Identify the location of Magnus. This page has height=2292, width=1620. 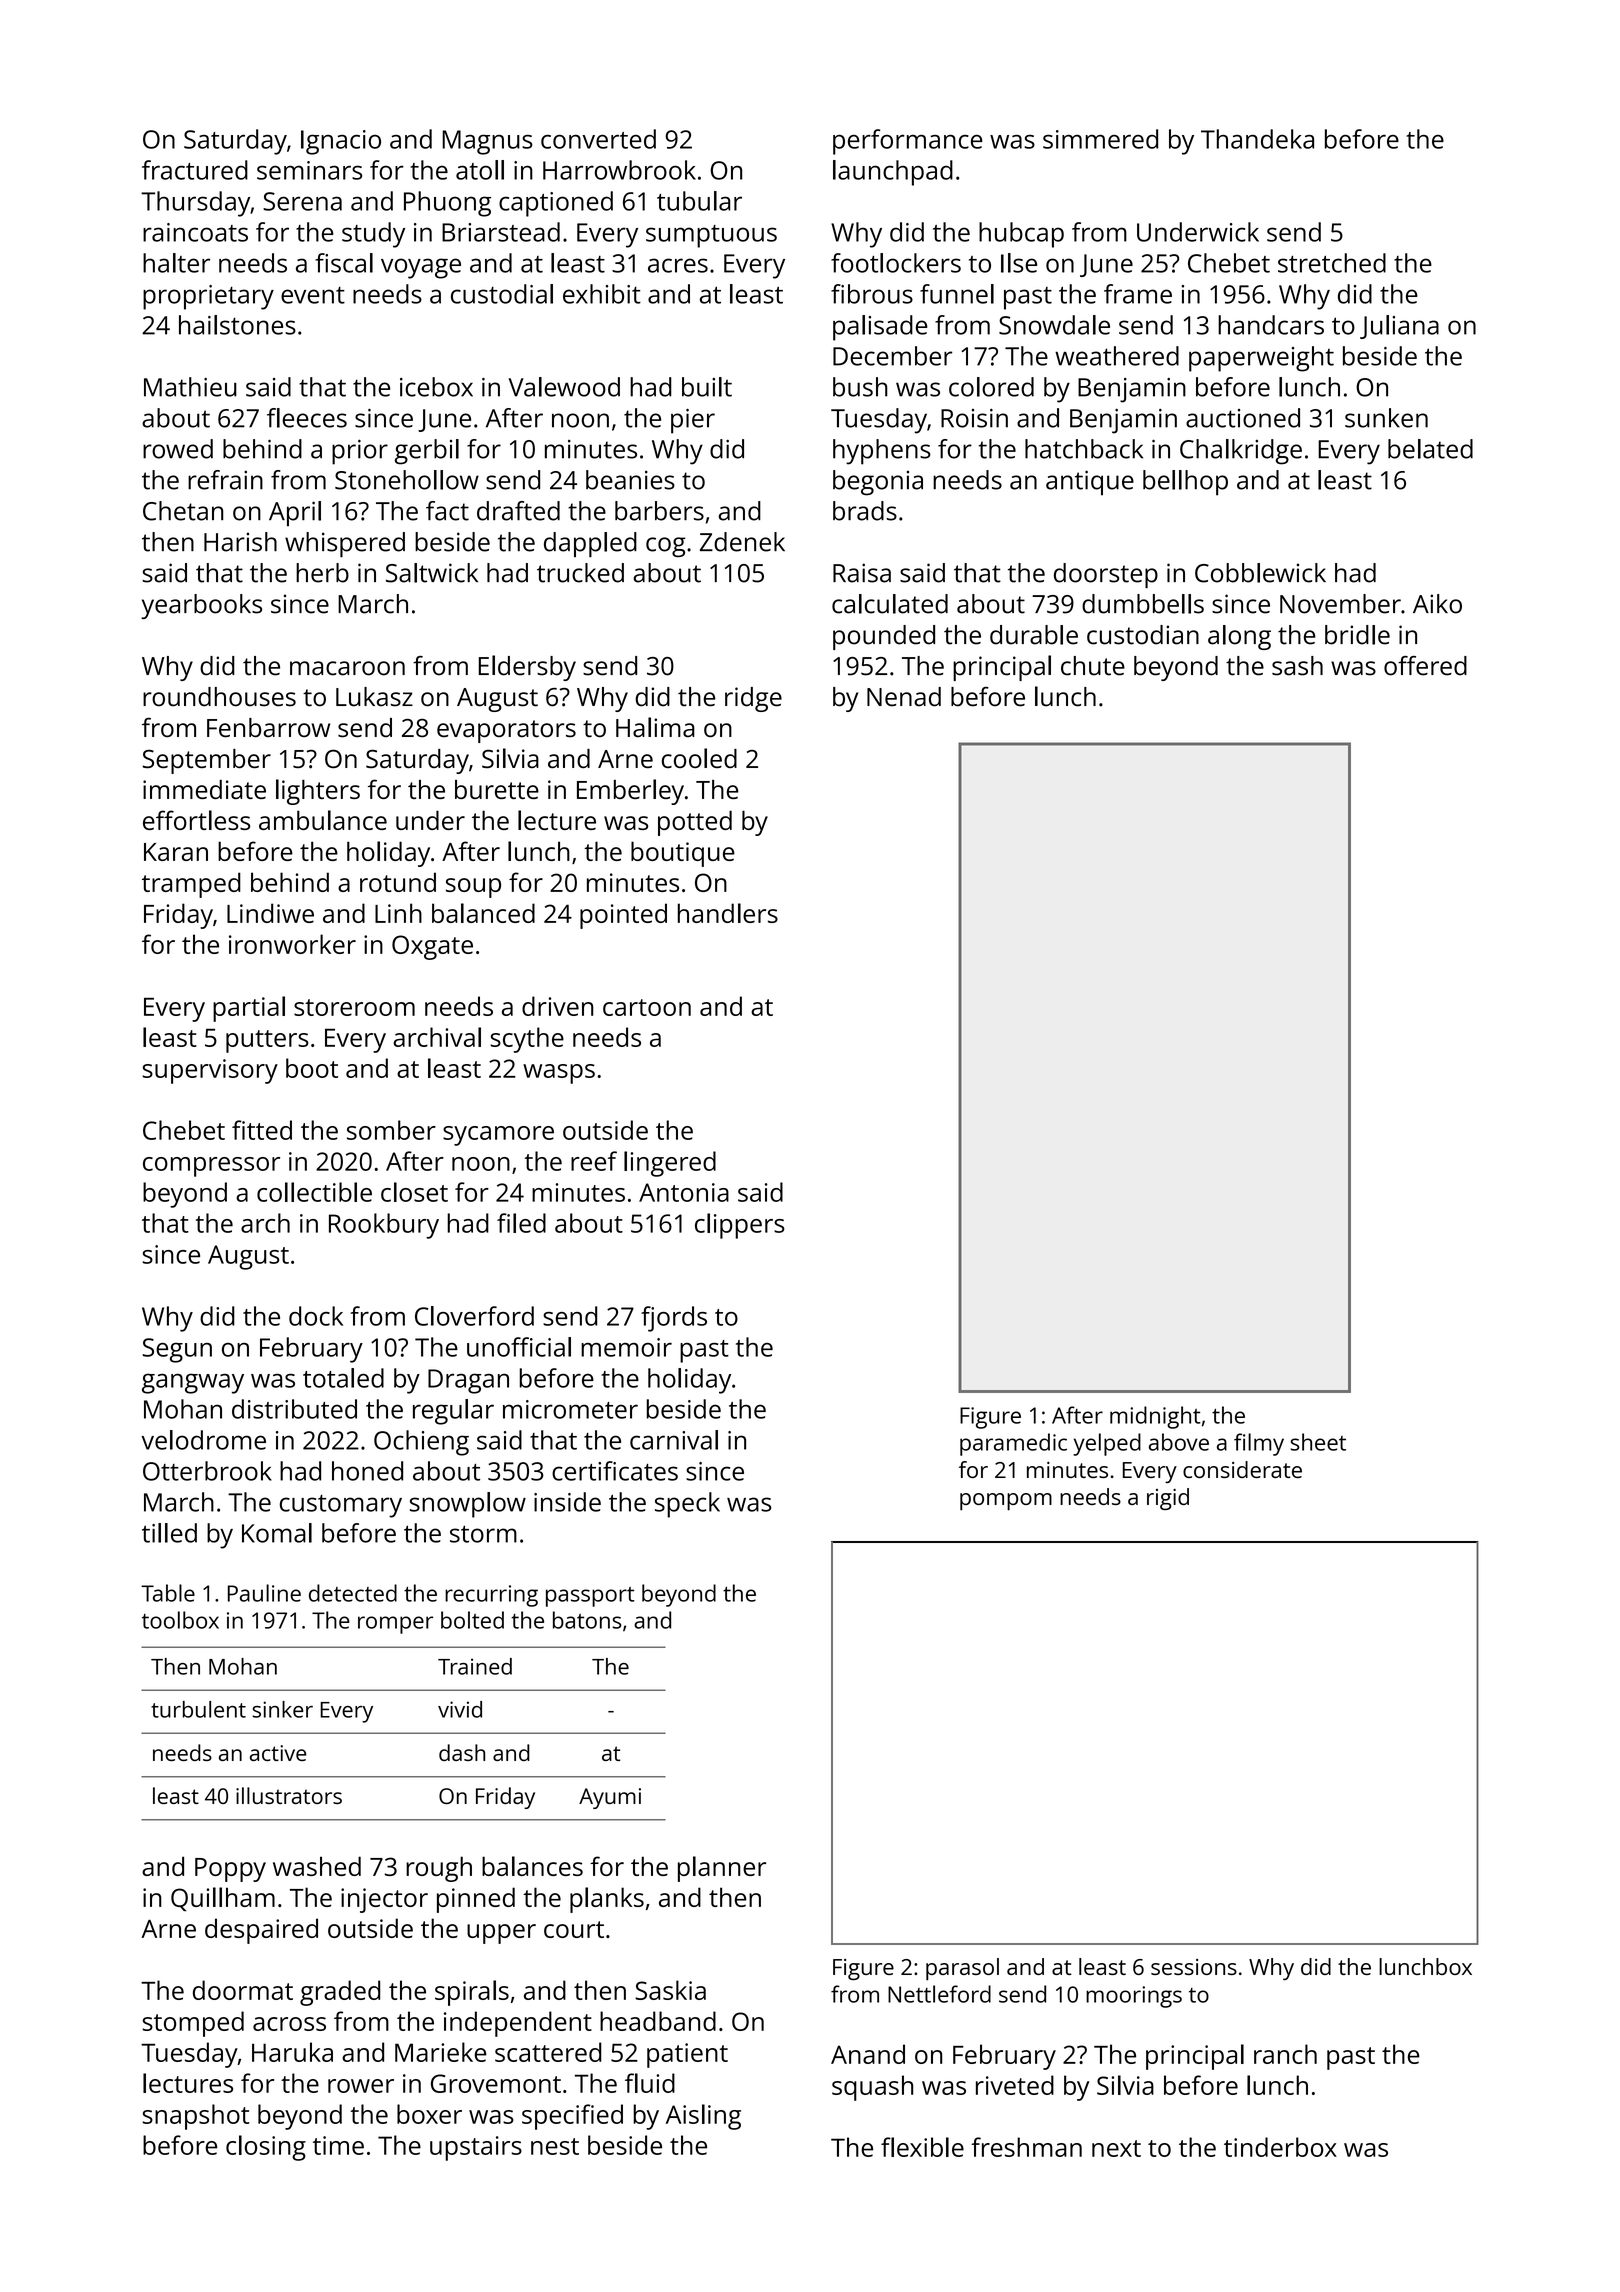
(487, 142).
